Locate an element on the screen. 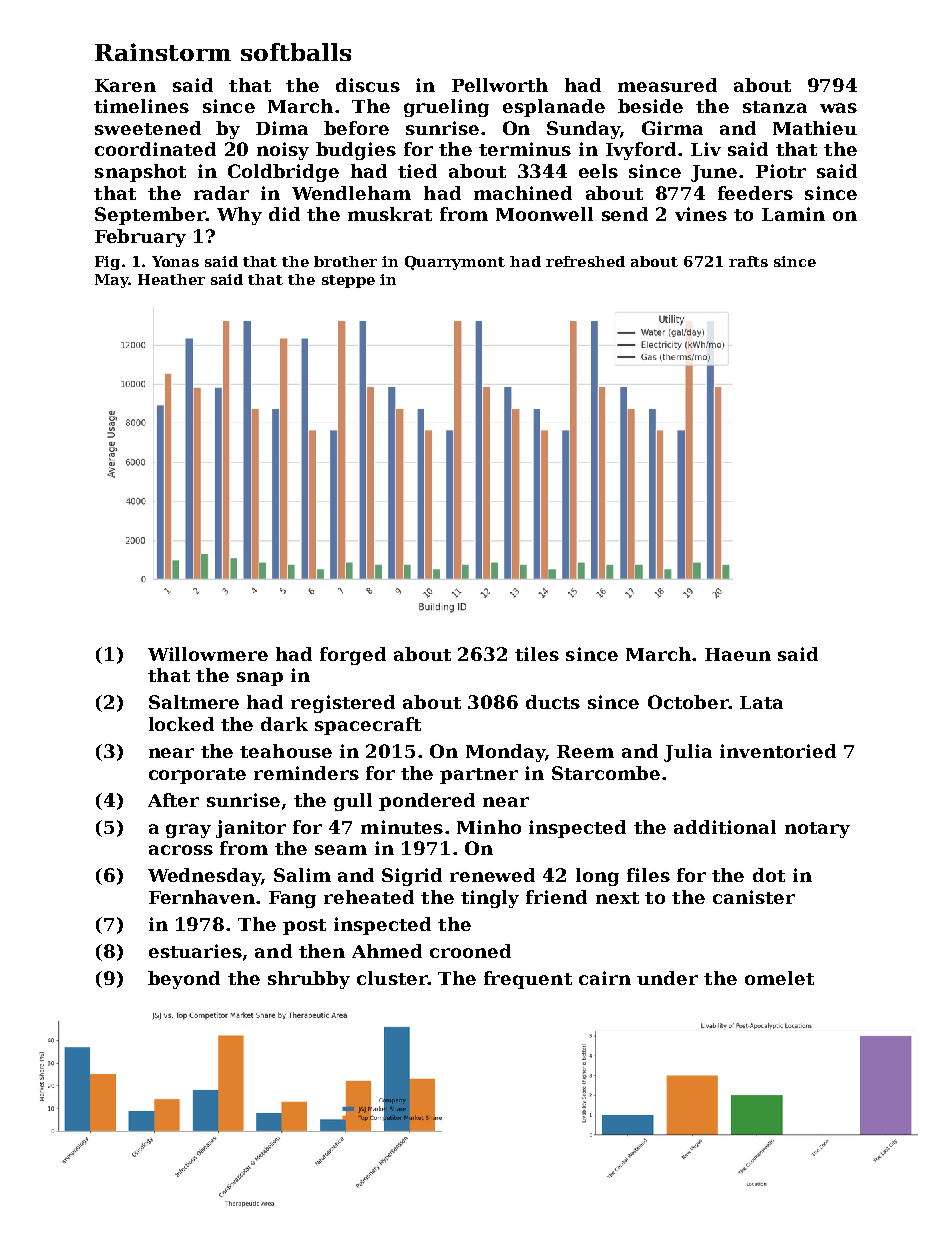 The height and width of the screenshot is (1233, 952). steppe is located at coordinates (348, 281).
